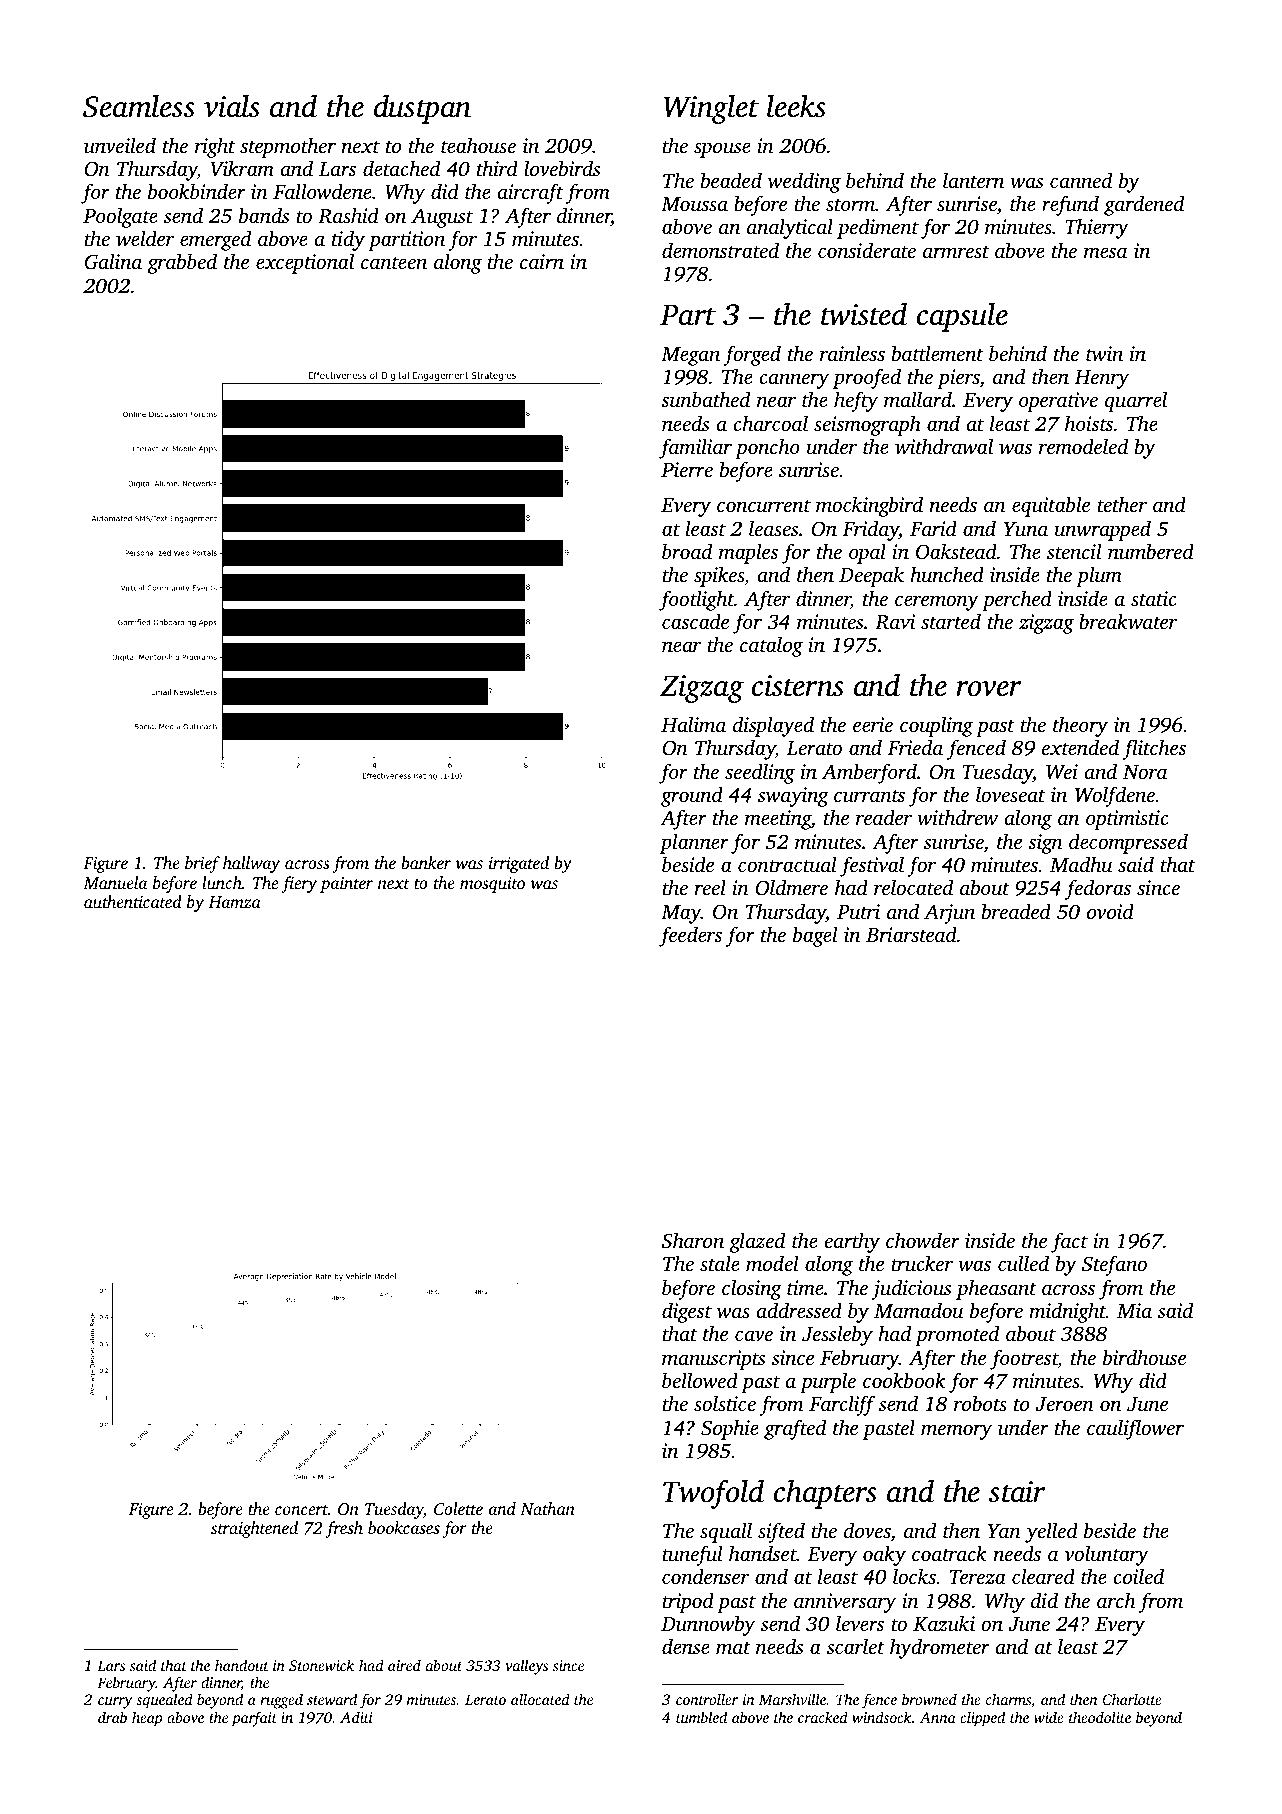  Describe the element at coordinates (936, 726) in the screenshot. I see `coupling` at that location.
